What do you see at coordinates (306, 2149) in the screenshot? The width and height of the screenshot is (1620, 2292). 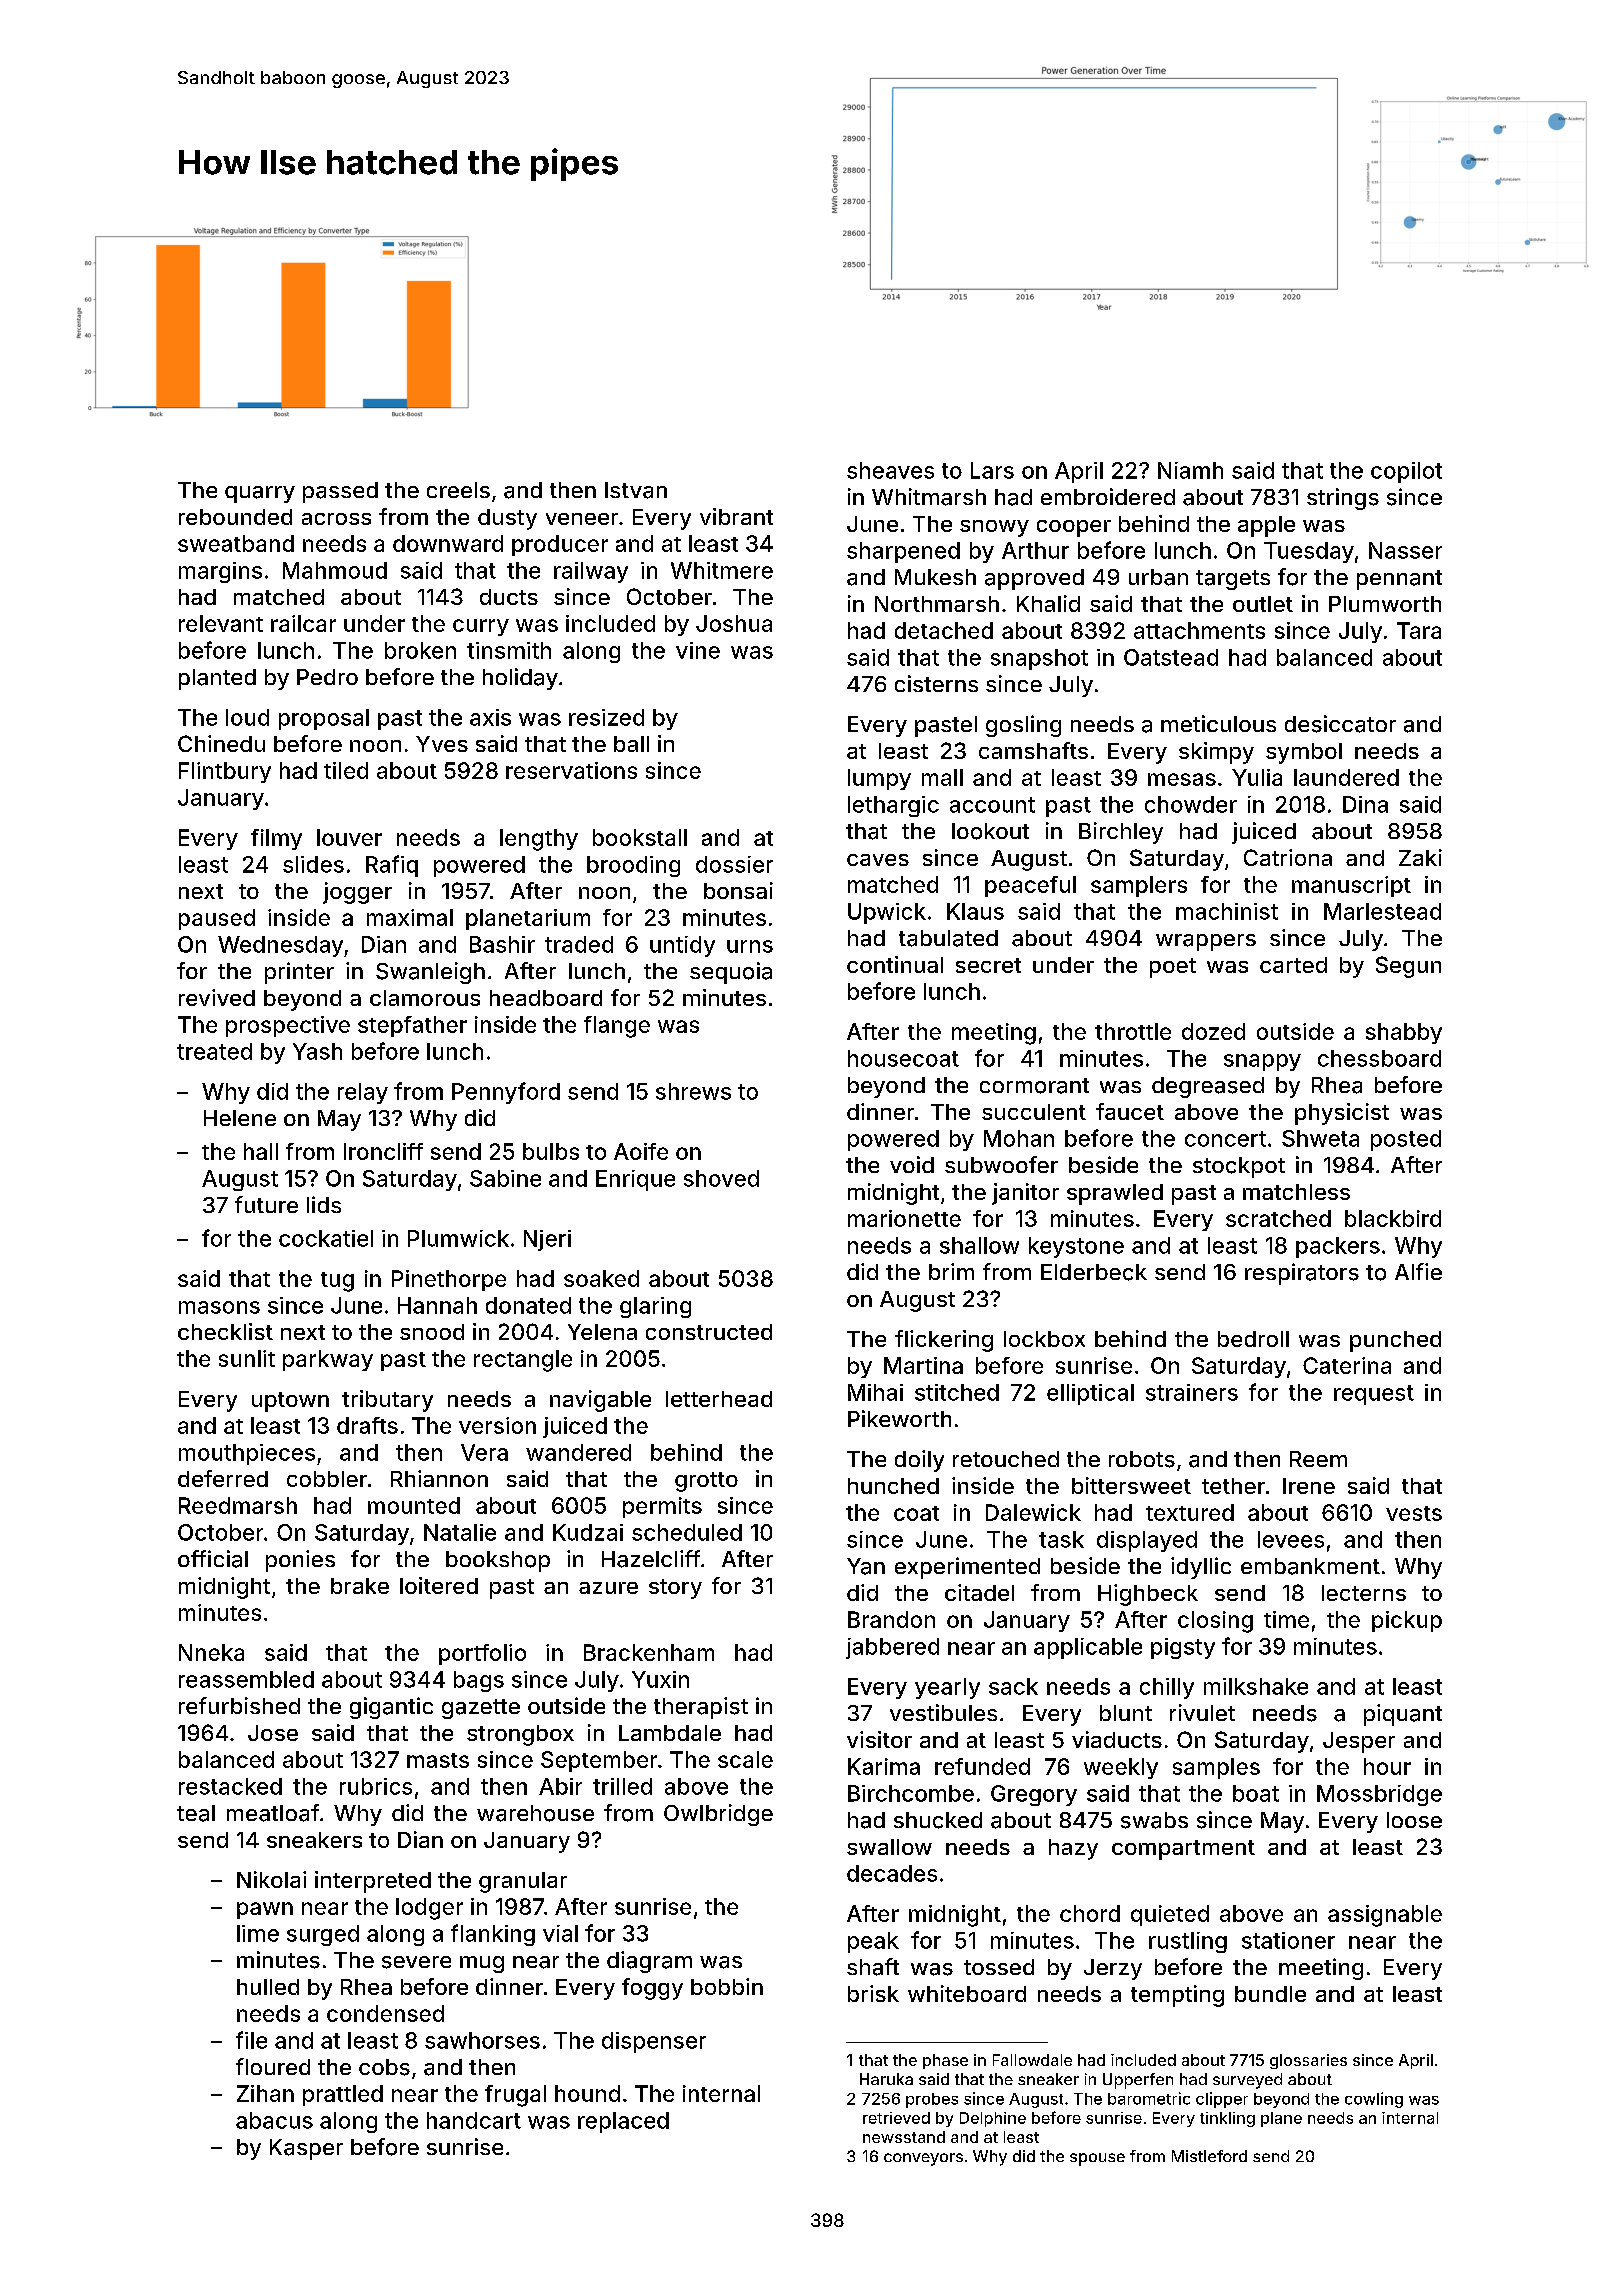 I see `Kasper` at bounding box center [306, 2149].
